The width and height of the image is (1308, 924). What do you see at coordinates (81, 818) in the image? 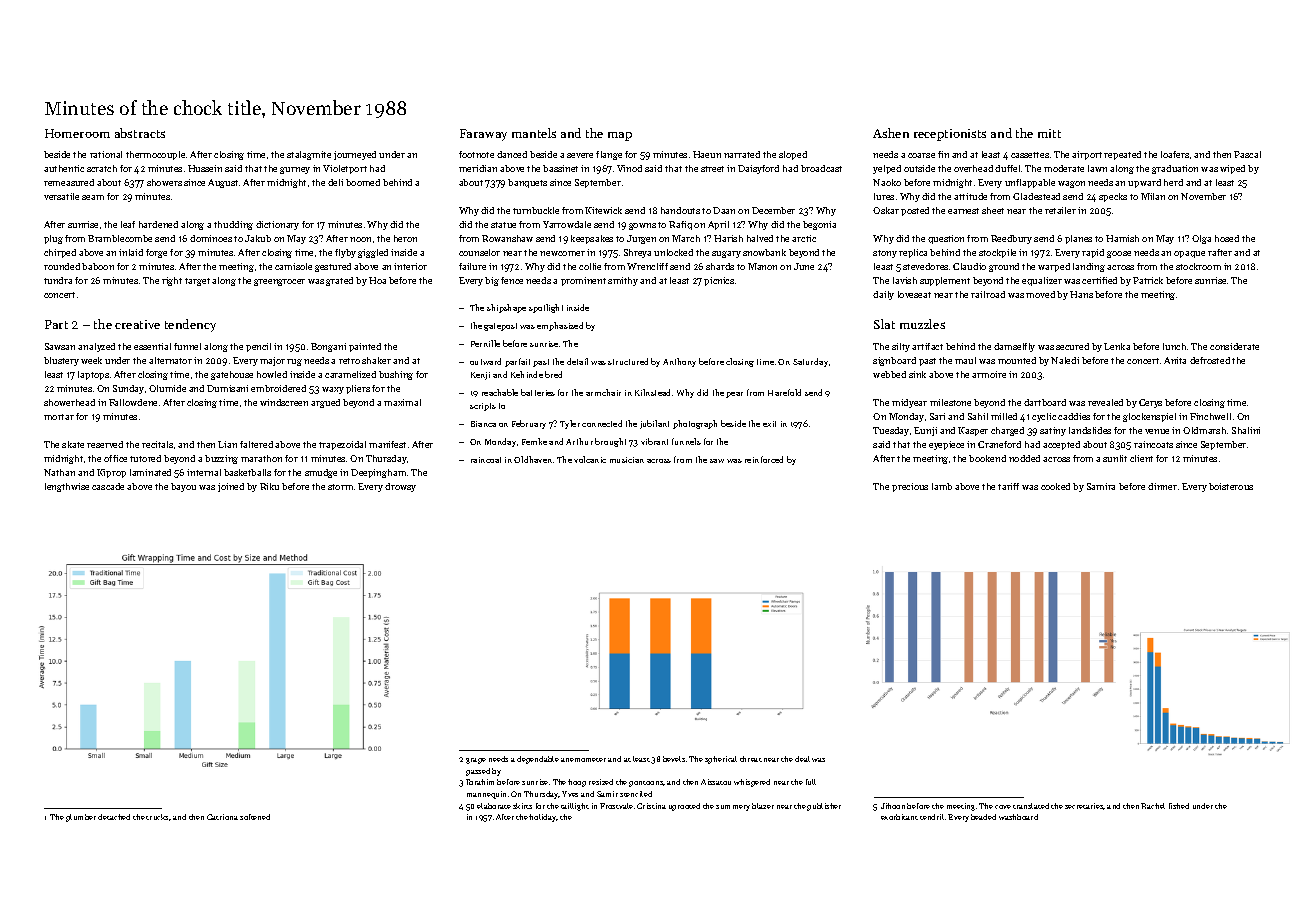
I see `plumber` at bounding box center [81, 818].
